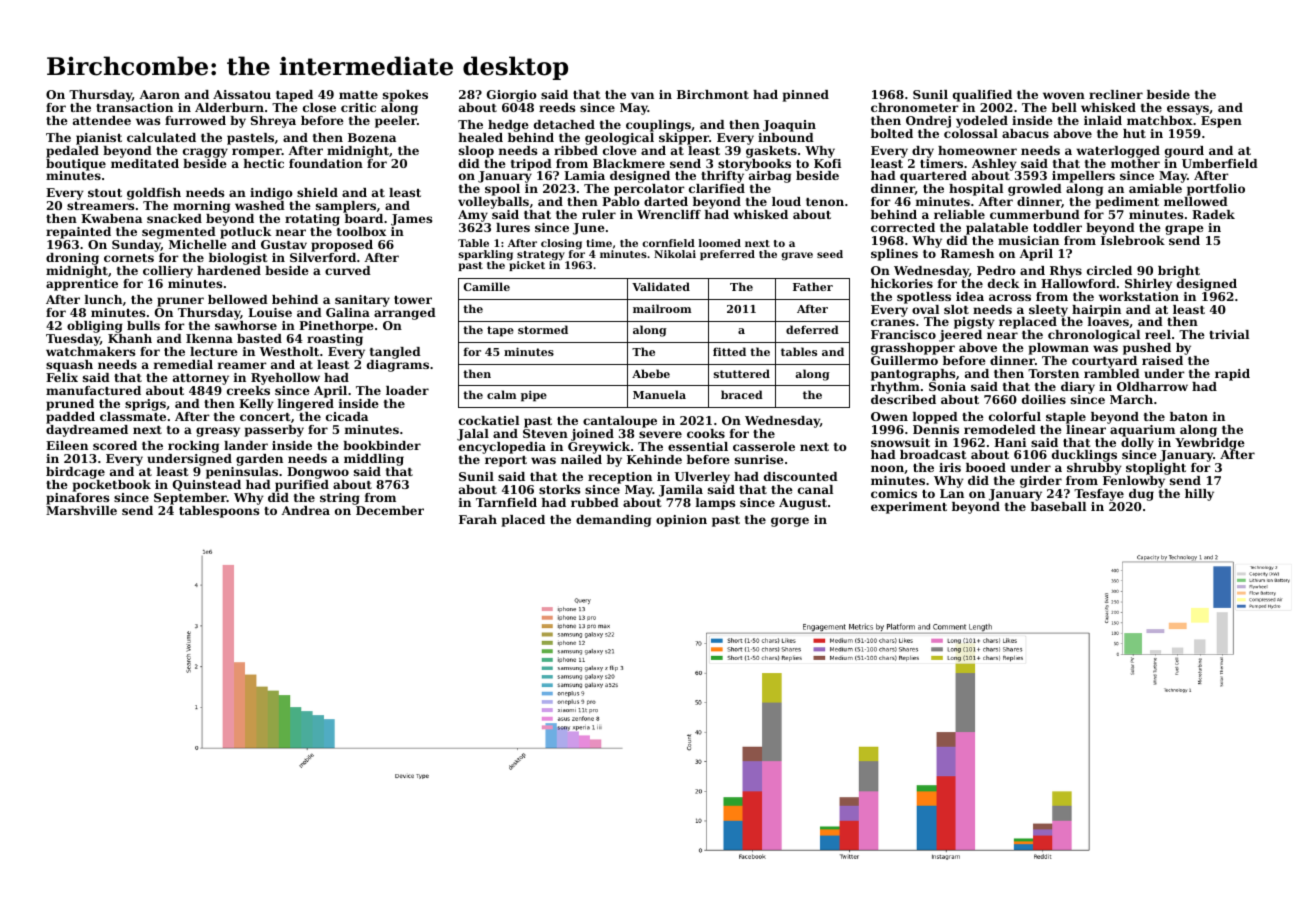 This document has width=1308, height=924. What do you see at coordinates (513, 227) in the document?
I see `lures` at bounding box center [513, 227].
